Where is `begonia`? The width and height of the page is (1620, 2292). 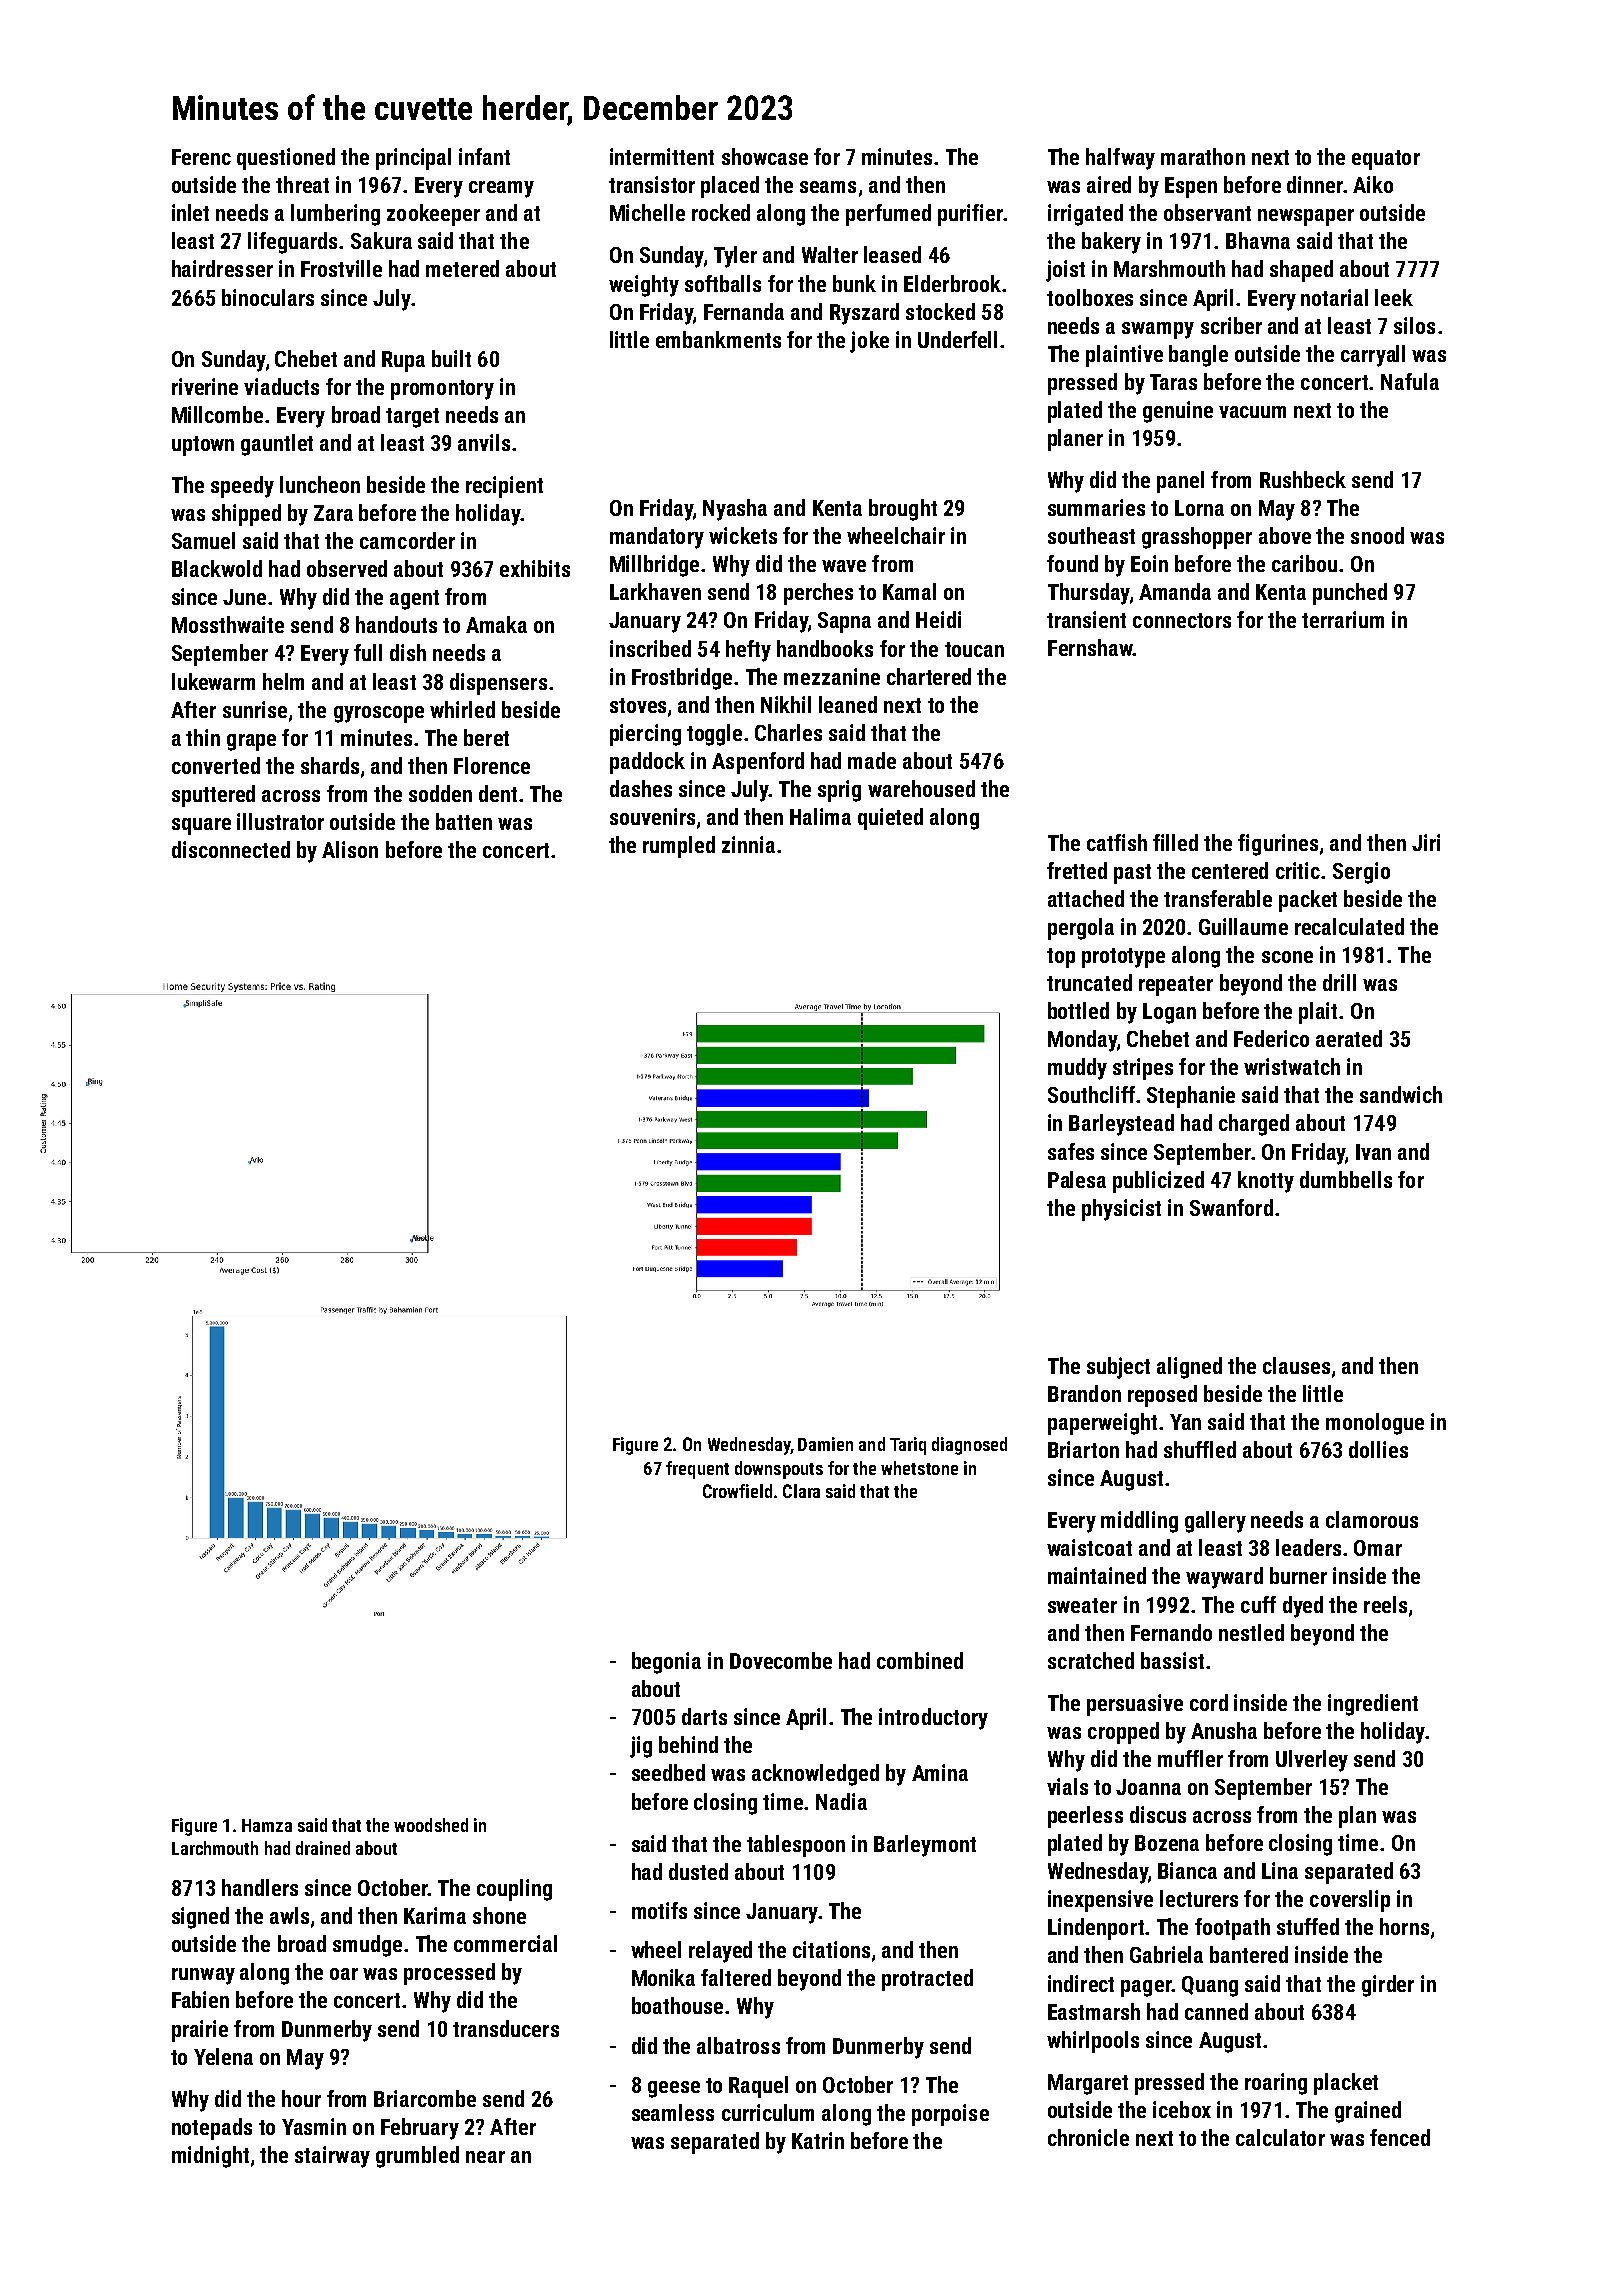 begonia is located at coordinates (666, 1663).
